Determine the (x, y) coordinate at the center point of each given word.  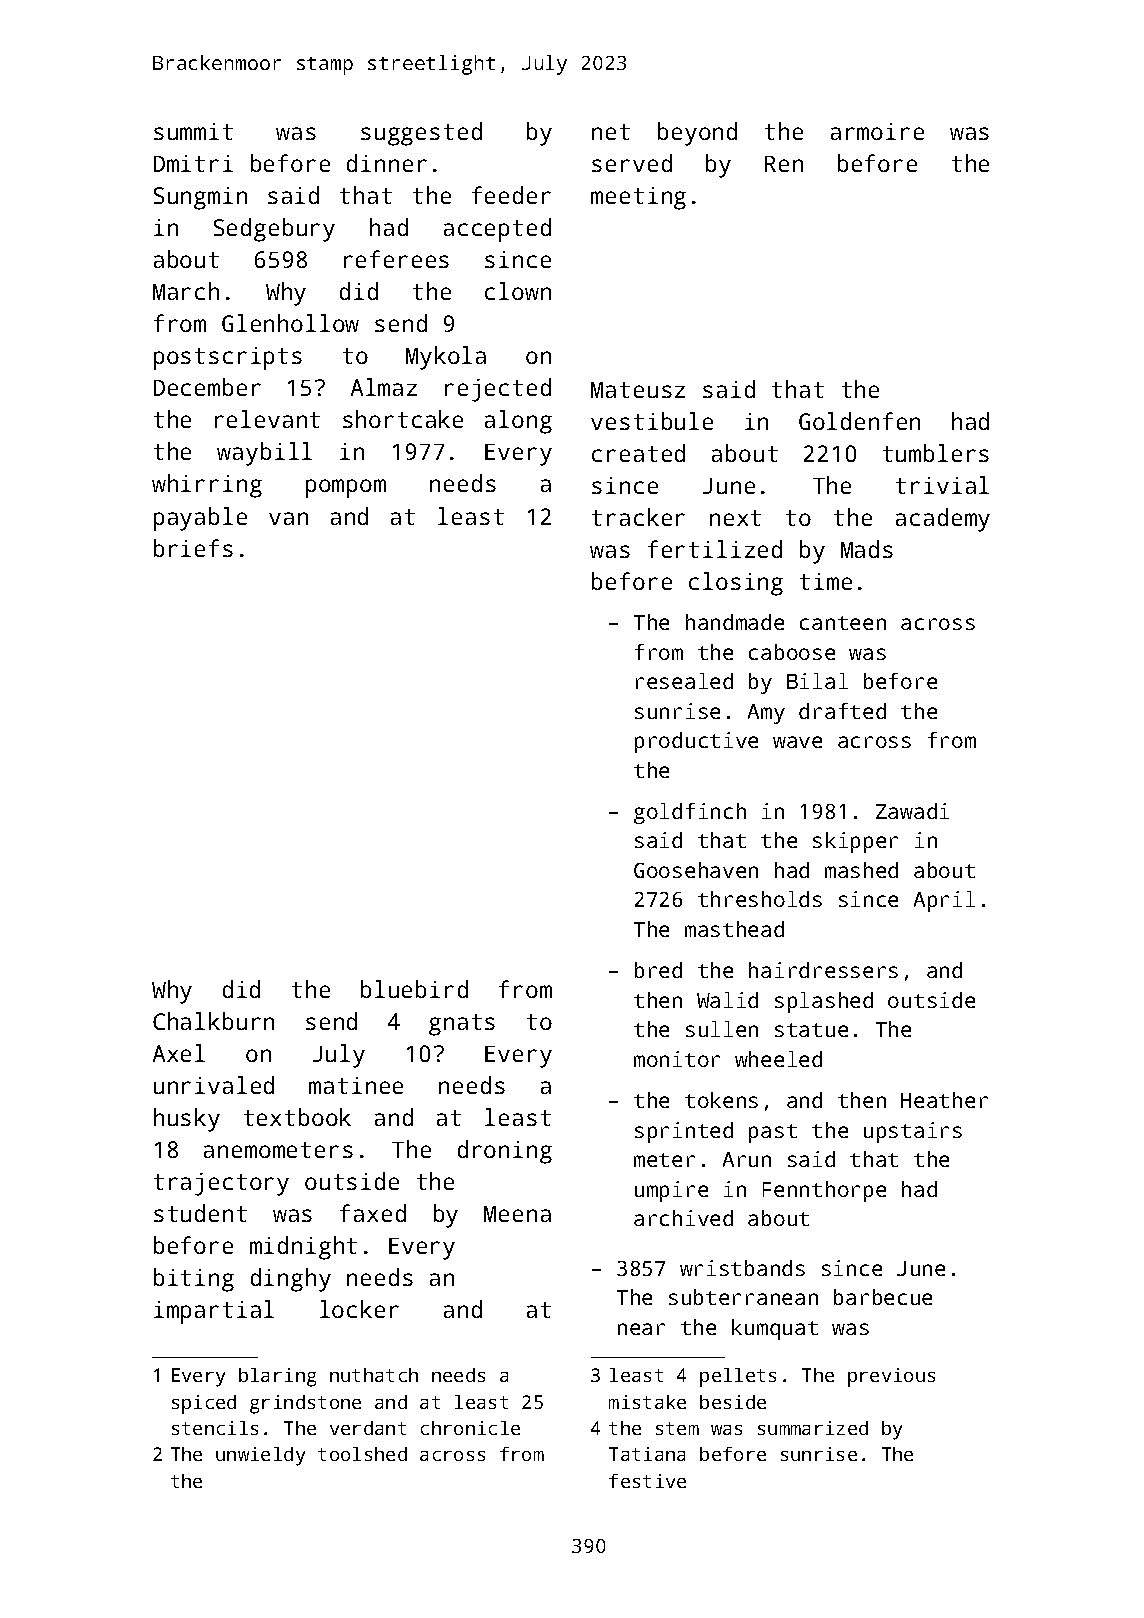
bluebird (414, 989)
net (611, 132)
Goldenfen (859, 421)
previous (891, 1377)
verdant (368, 1428)
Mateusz (638, 390)
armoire (877, 131)
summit (193, 131)
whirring (207, 486)
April (944, 901)
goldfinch (690, 813)
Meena (517, 1214)
